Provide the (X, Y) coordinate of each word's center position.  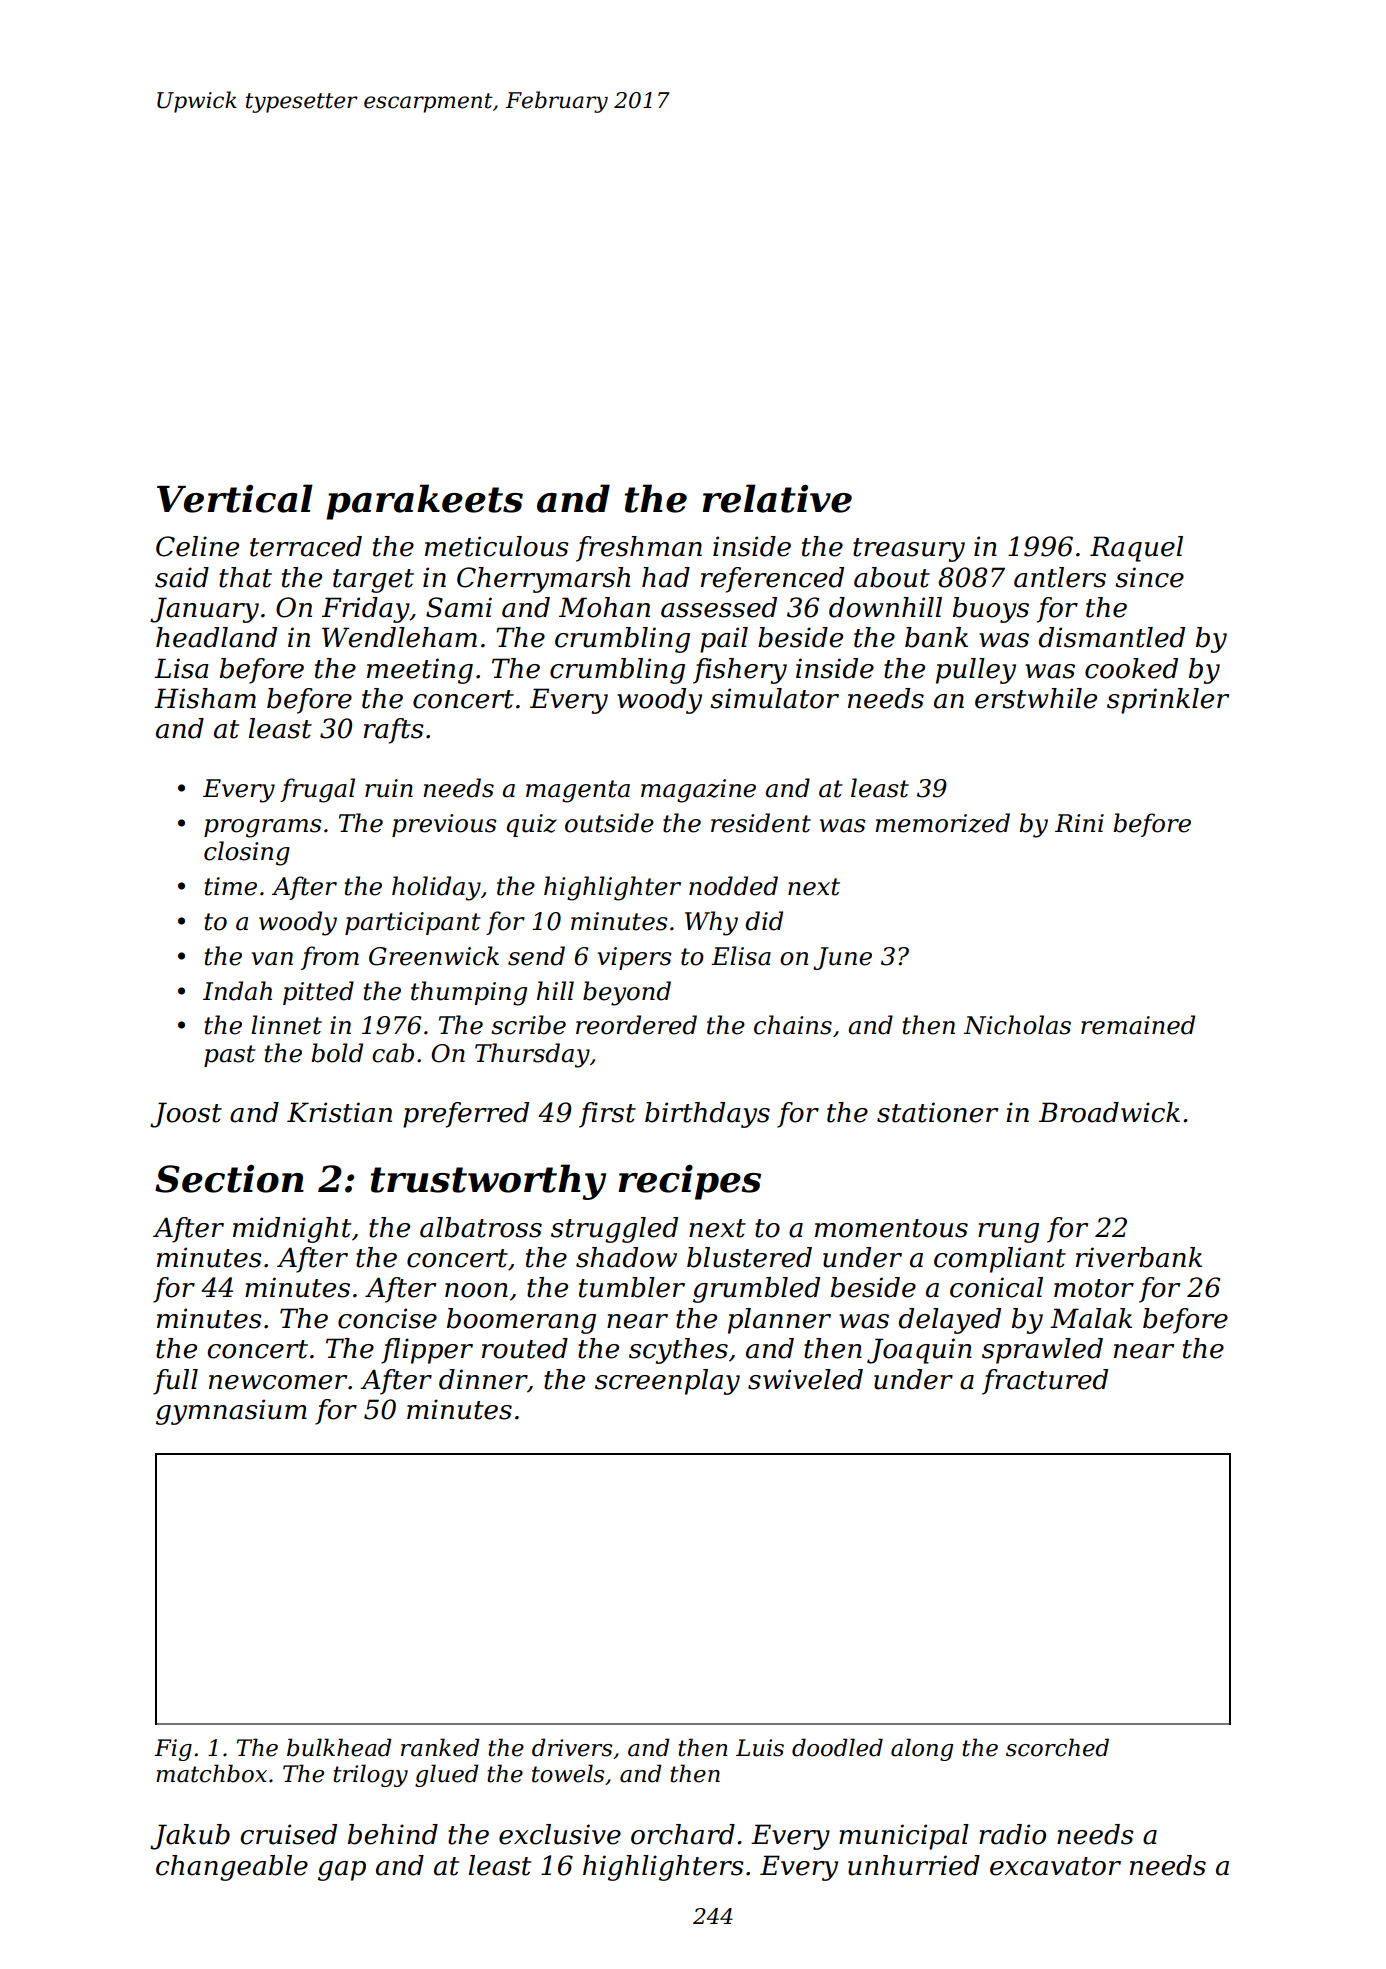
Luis (760, 1748)
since (1149, 577)
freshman (639, 549)
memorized (942, 823)
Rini (1079, 823)
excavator (1055, 1866)
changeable (232, 1868)
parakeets (424, 502)
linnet (286, 1025)
